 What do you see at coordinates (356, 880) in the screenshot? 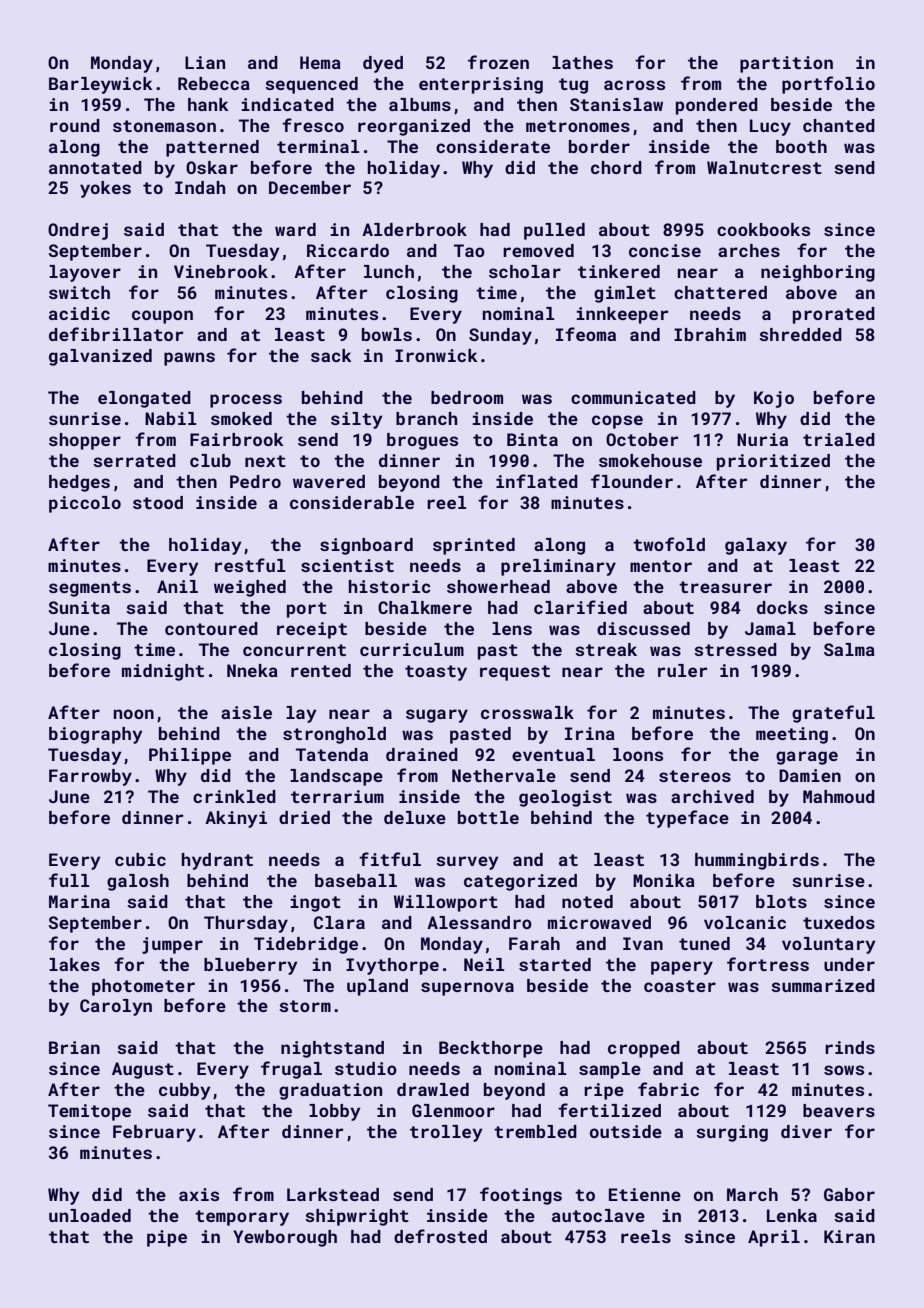
I see `baseball` at bounding box center [356, 880].
